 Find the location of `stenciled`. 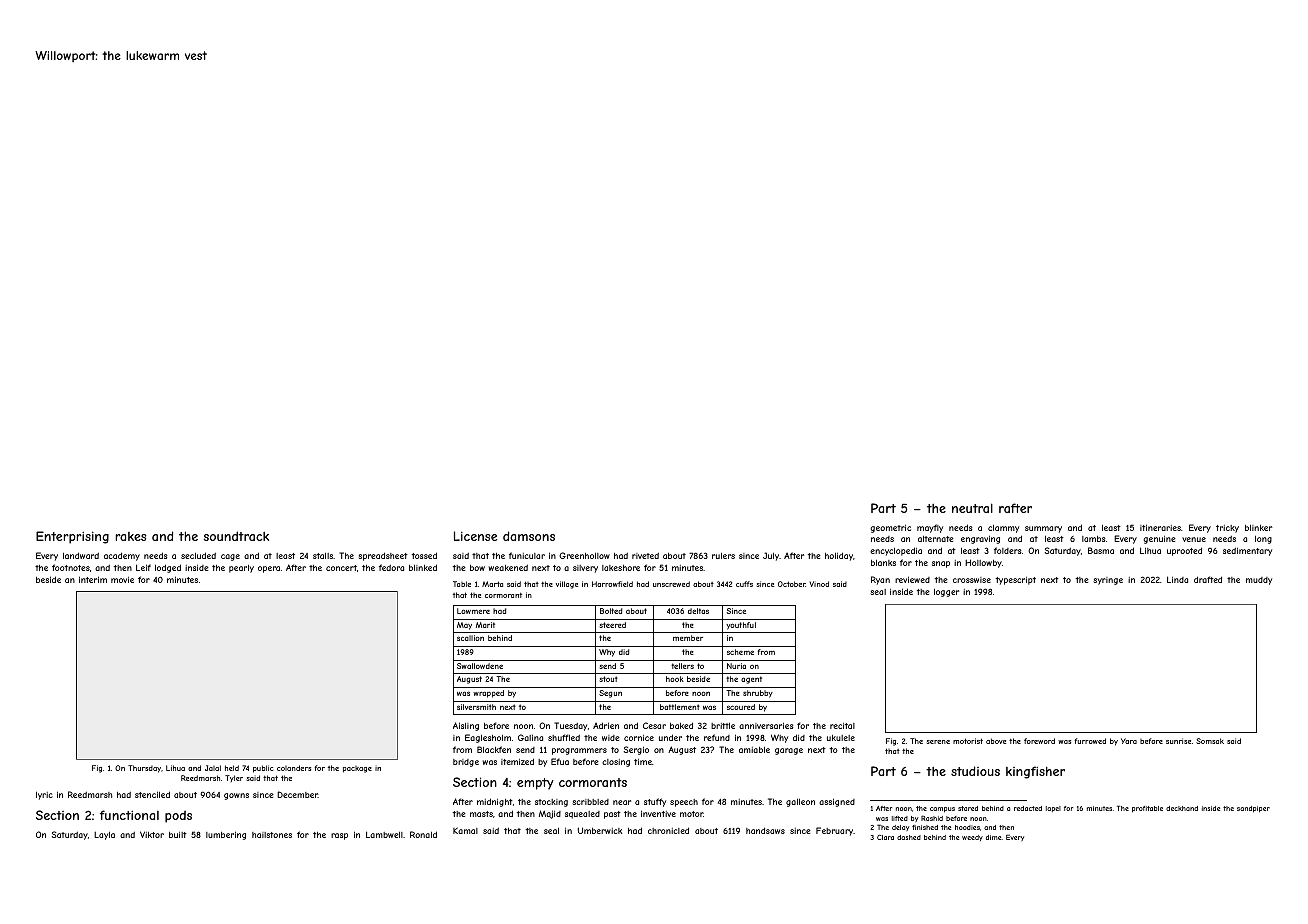

stenciled is located at coordinates (152, 794).
